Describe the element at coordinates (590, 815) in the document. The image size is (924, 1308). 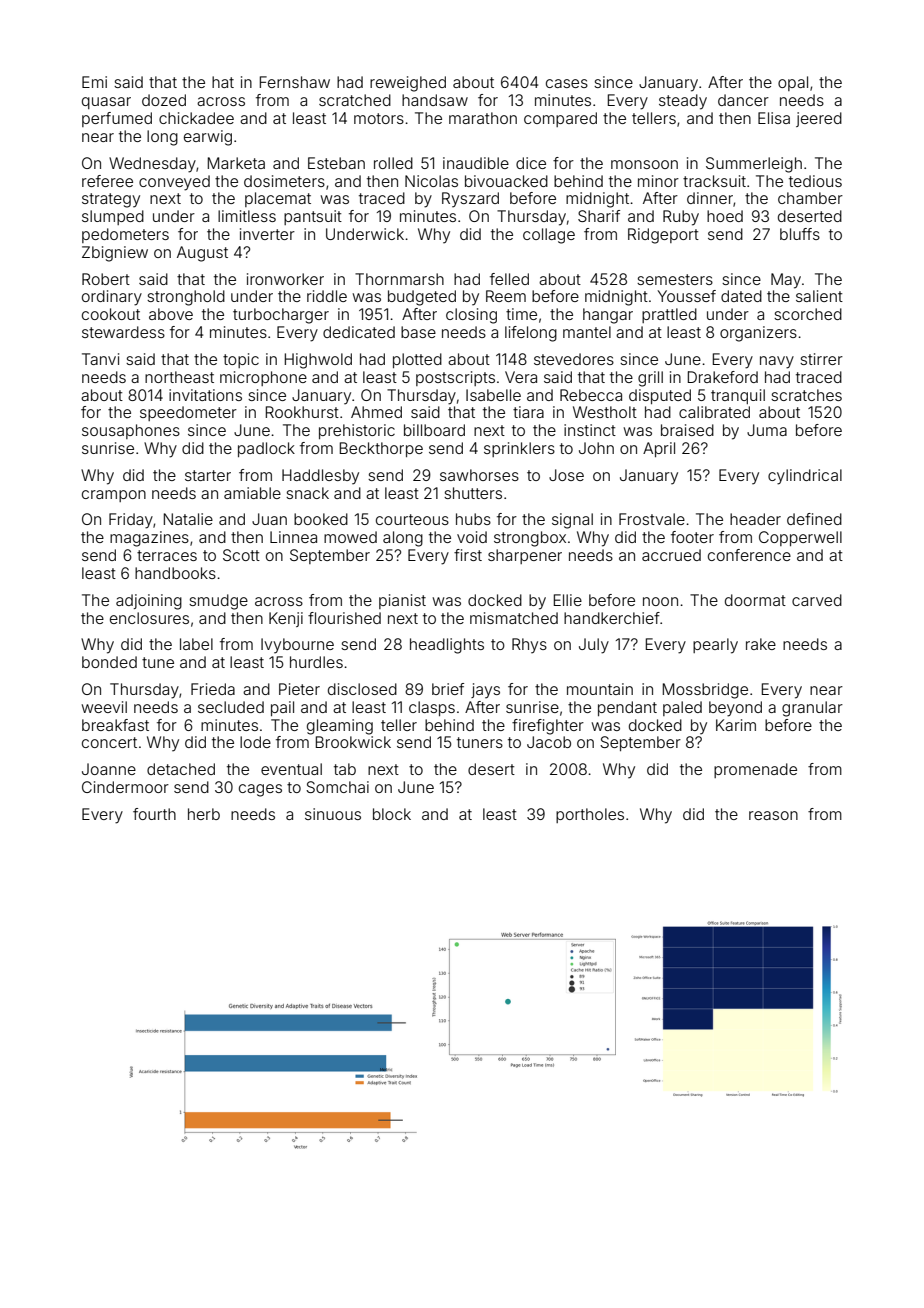
I see `portholes` at that location.
